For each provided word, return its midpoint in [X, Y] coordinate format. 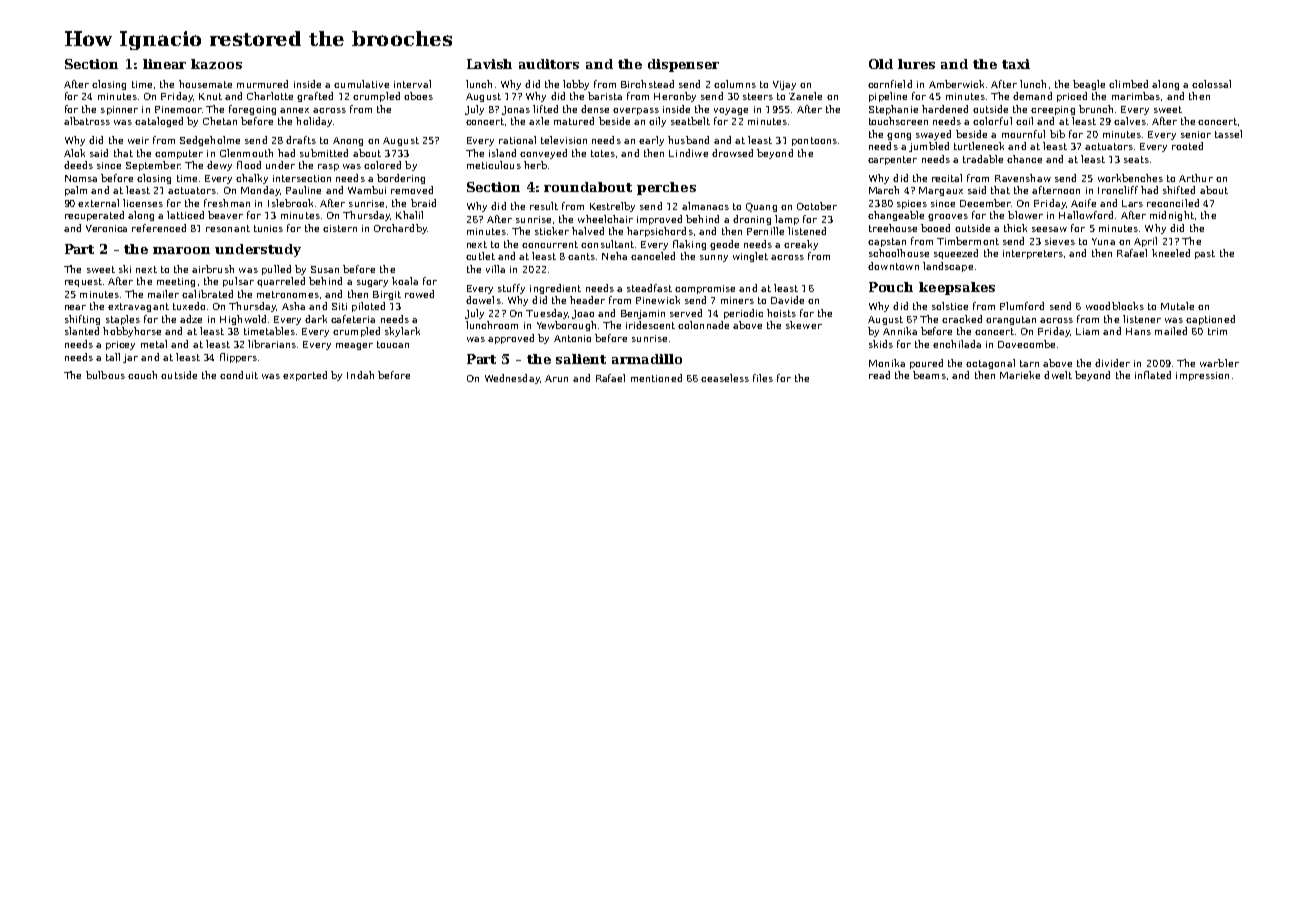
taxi [1016, 64]
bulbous [105, 375]
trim [1217, 331]
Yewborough [566, 326]
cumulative [361, 84]
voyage [731, 111]
